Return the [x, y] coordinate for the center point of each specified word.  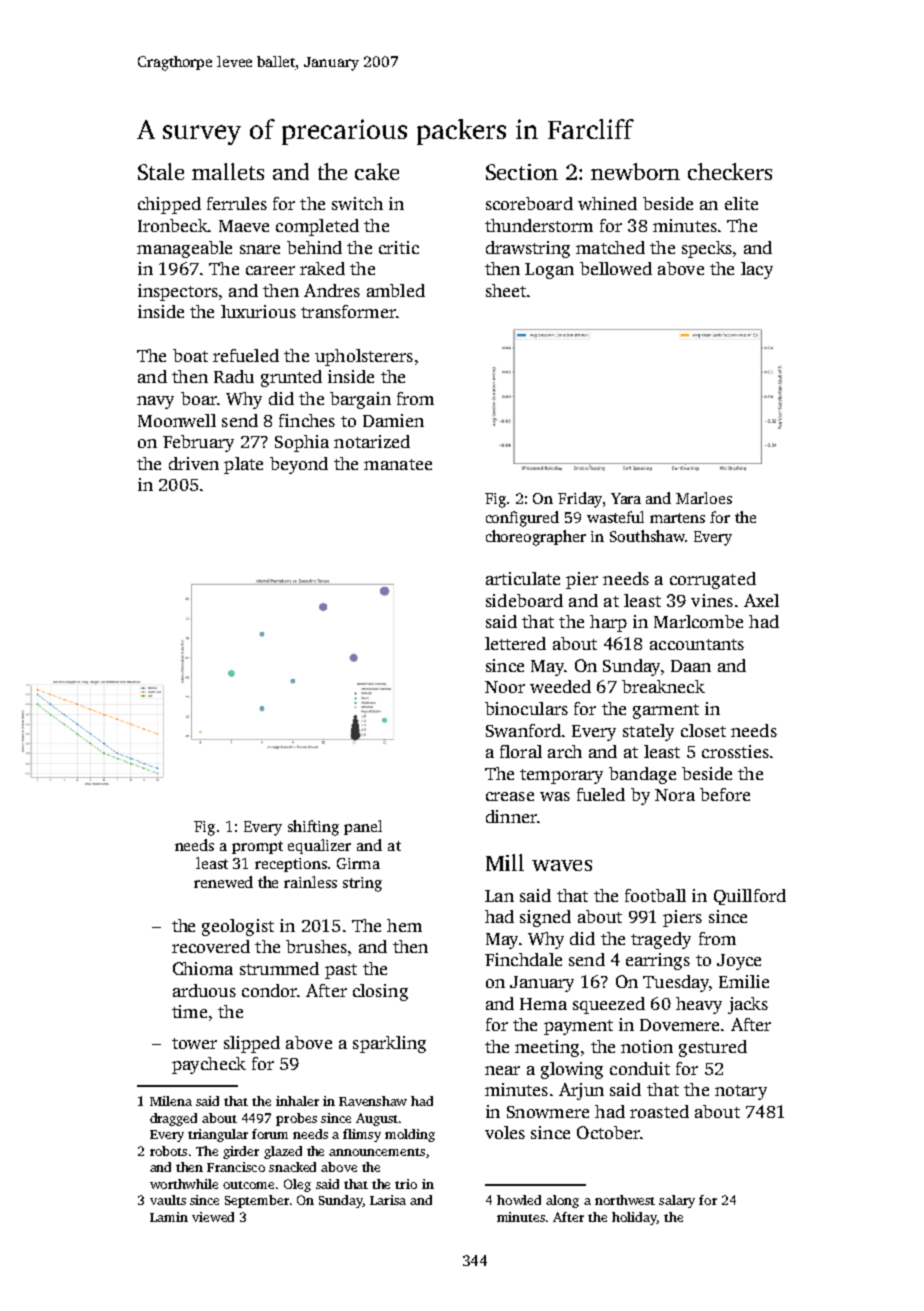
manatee [398, 464]
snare [260, 249]
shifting [313, 828]
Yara [626, 498]
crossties [735, 751]
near [502, 1070]
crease [510, 796]
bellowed [616, 268]
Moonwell [177, 420]
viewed [213, 1217]
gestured [713, 1048]
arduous [204, 990]
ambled [396, 290]
